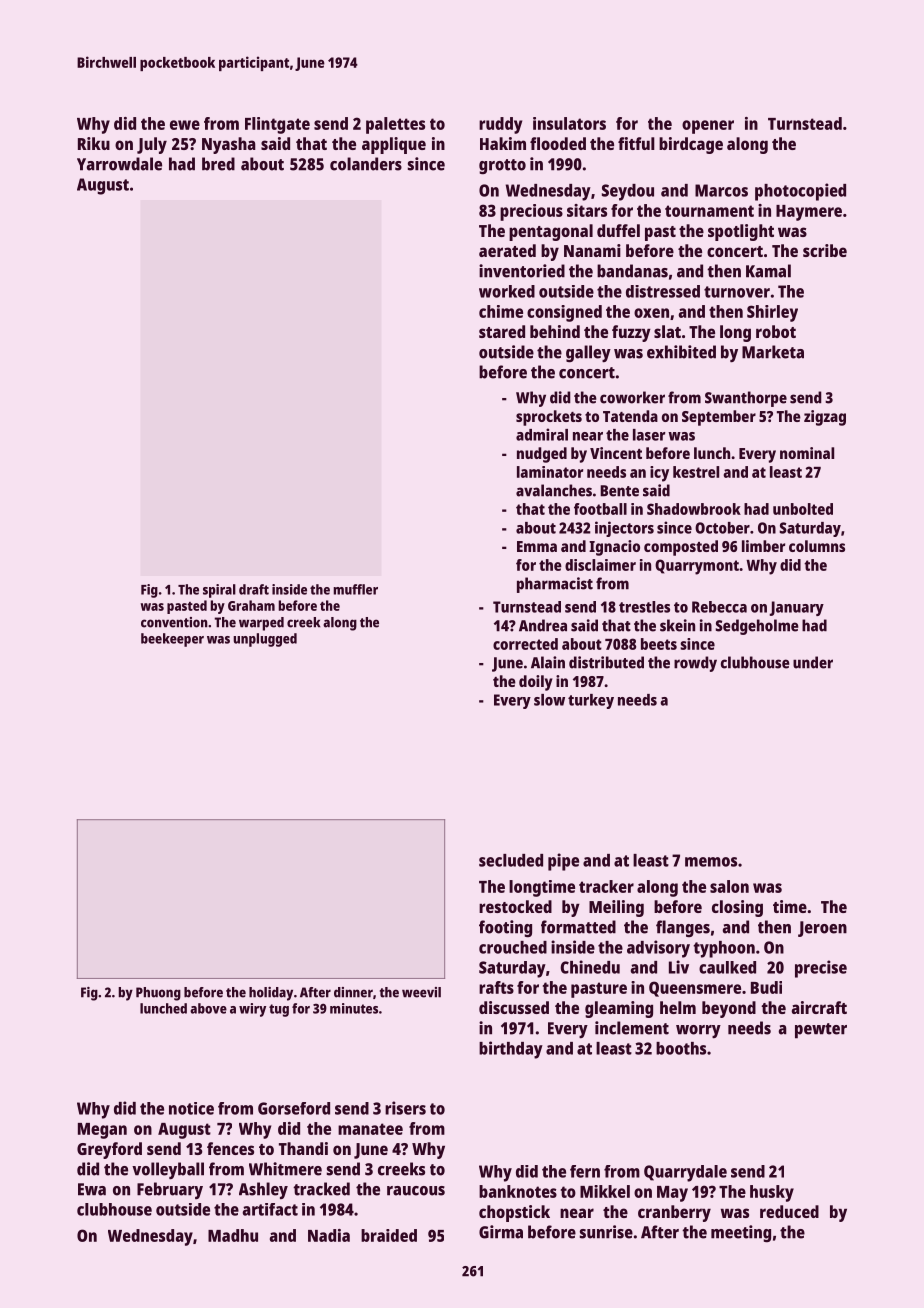  Describe the element at coordinates (737, 908) in the image. I see `closing` at that location.
